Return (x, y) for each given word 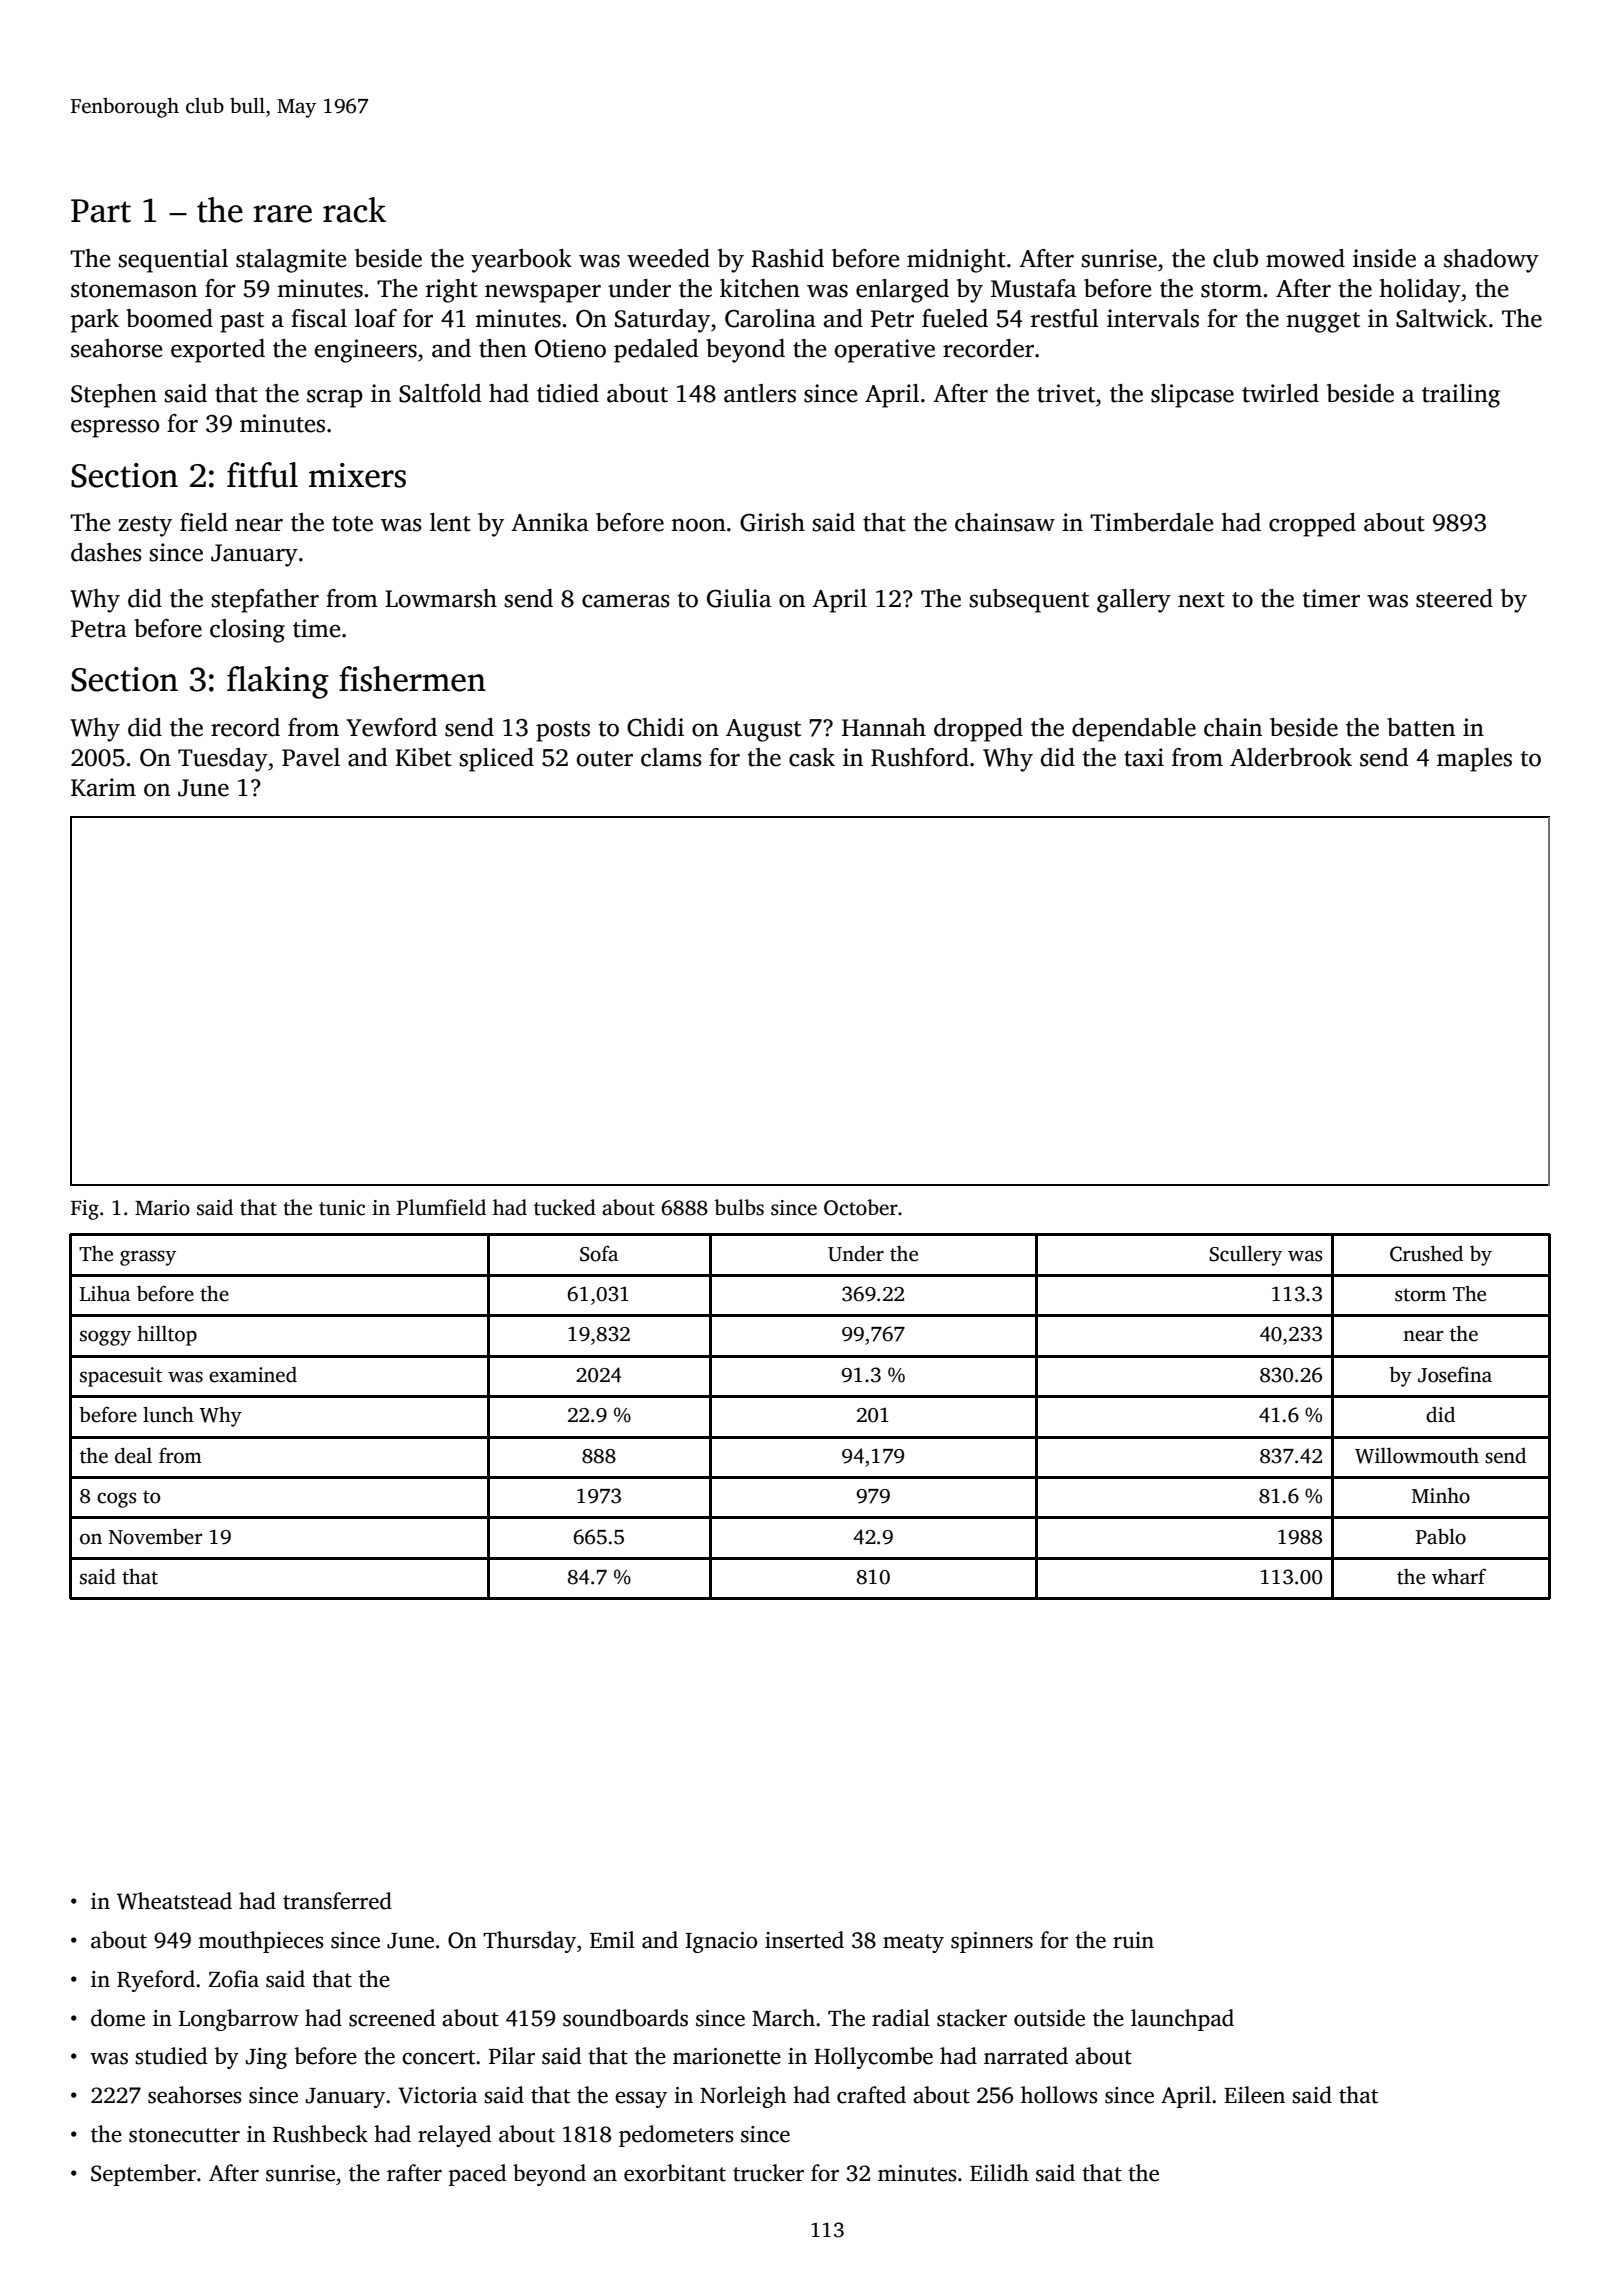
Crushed (1426, 1253)
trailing (1461, 396)
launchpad (1182, 2020)
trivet (1066, 393)
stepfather (265, 601)
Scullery (1245, 1255)
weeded (668, 258)
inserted (804, 1940)
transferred (337, 1901)
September (143, 2175)
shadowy (1491, 261)
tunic (342, 1208)
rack (354, 210)
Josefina (1455, 1374)
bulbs (739, 1207)
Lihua (105, 1294)
